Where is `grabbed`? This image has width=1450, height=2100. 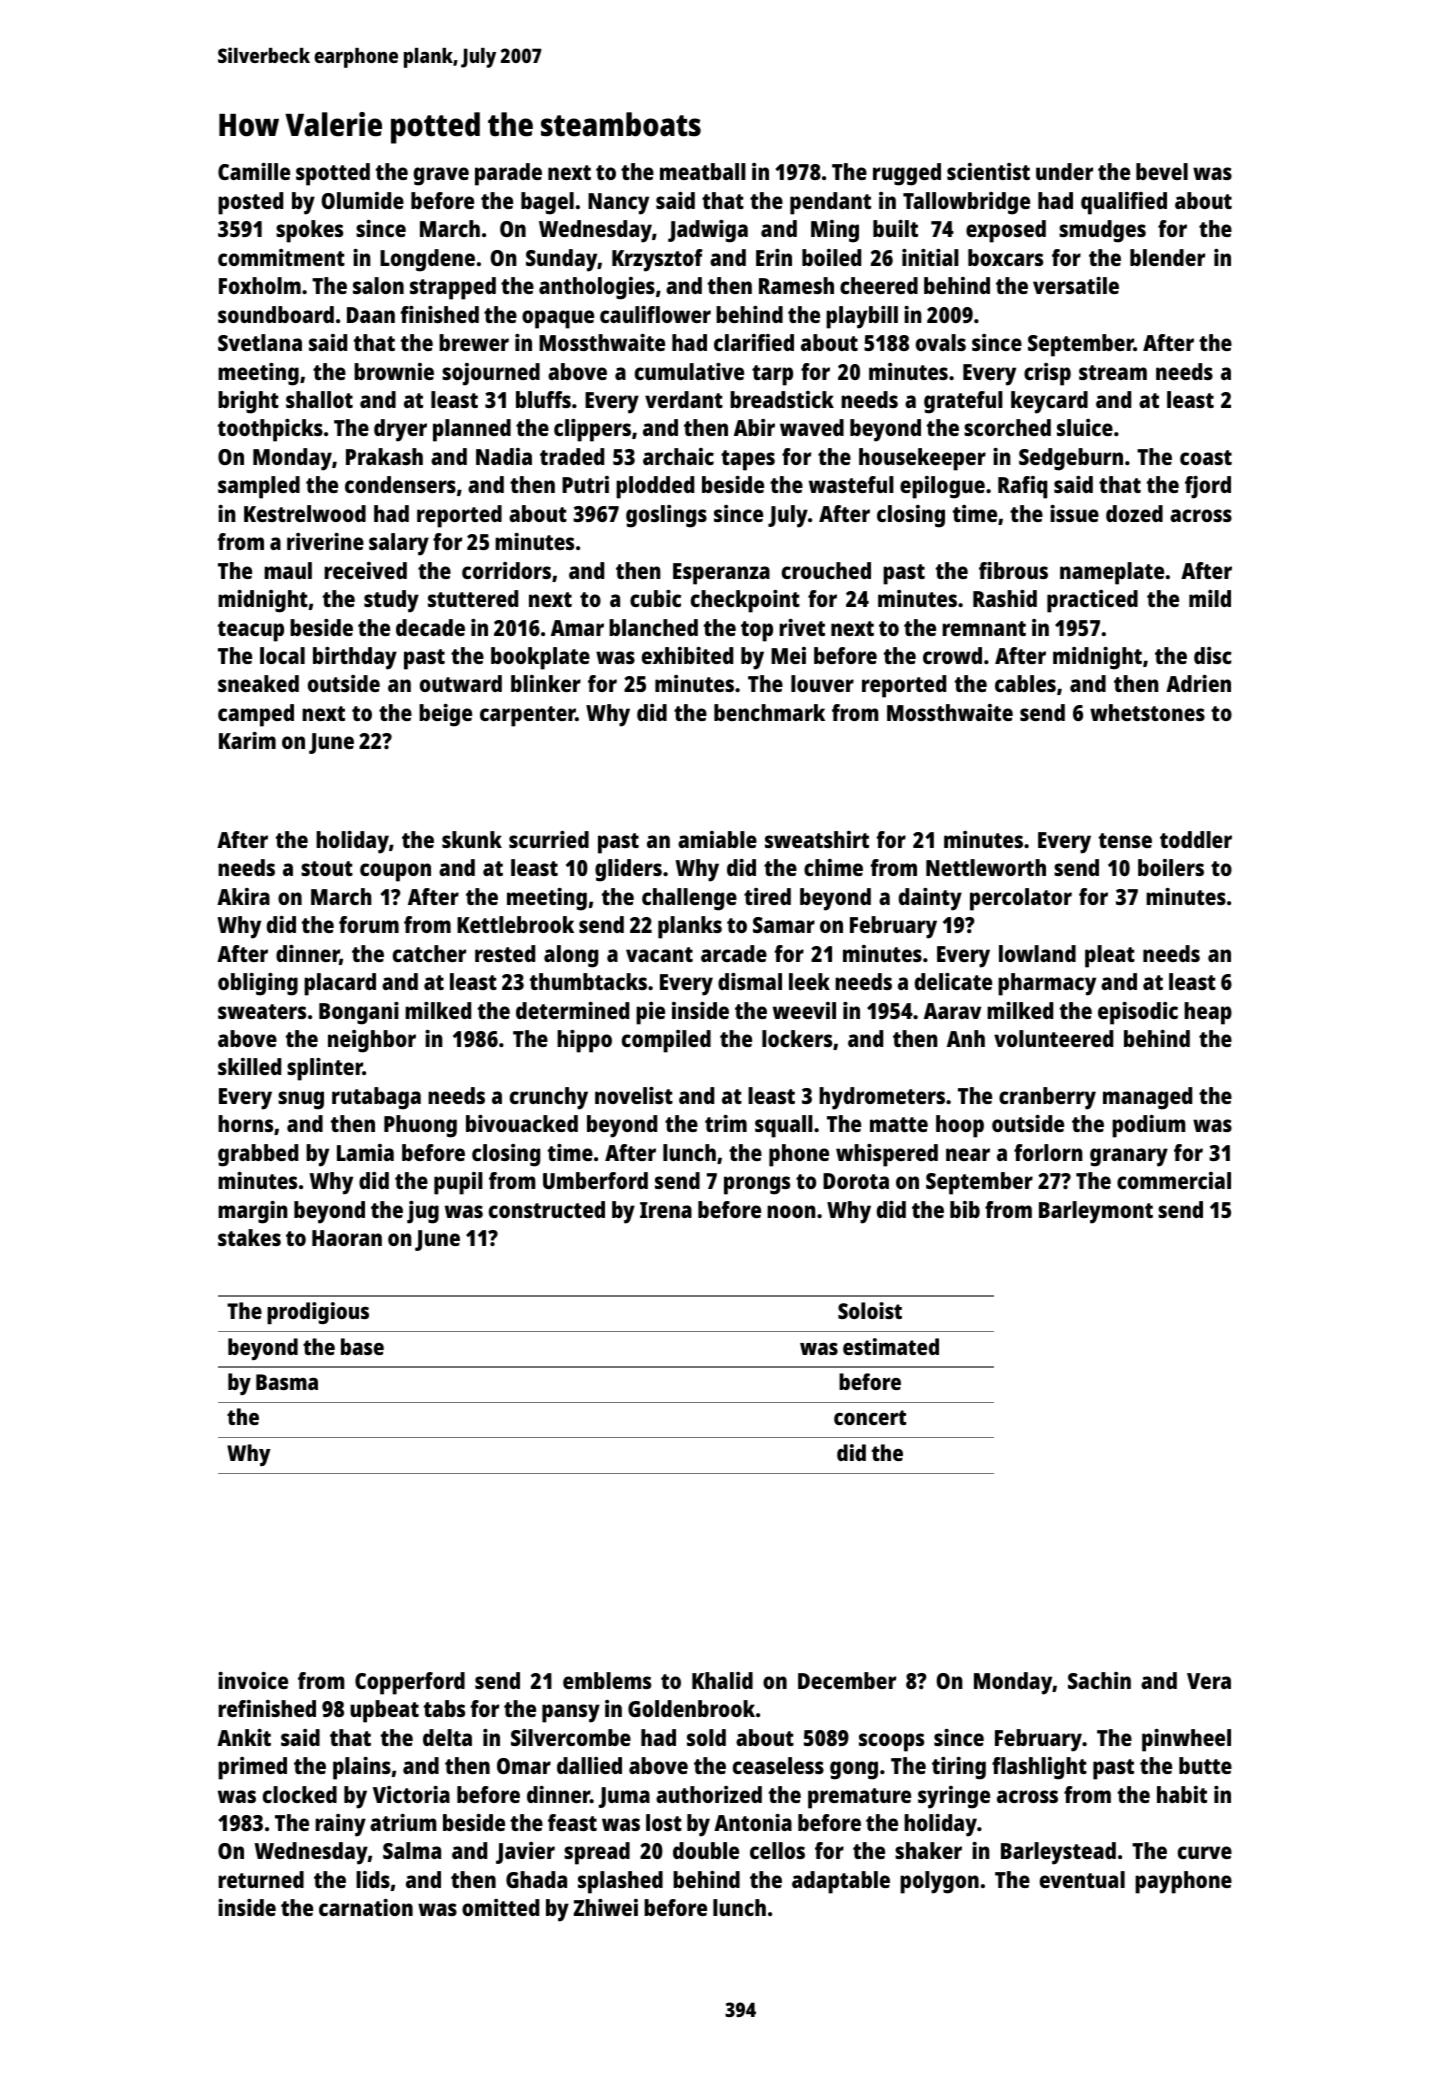
grabbed is located at coordinates (258, 1155).
